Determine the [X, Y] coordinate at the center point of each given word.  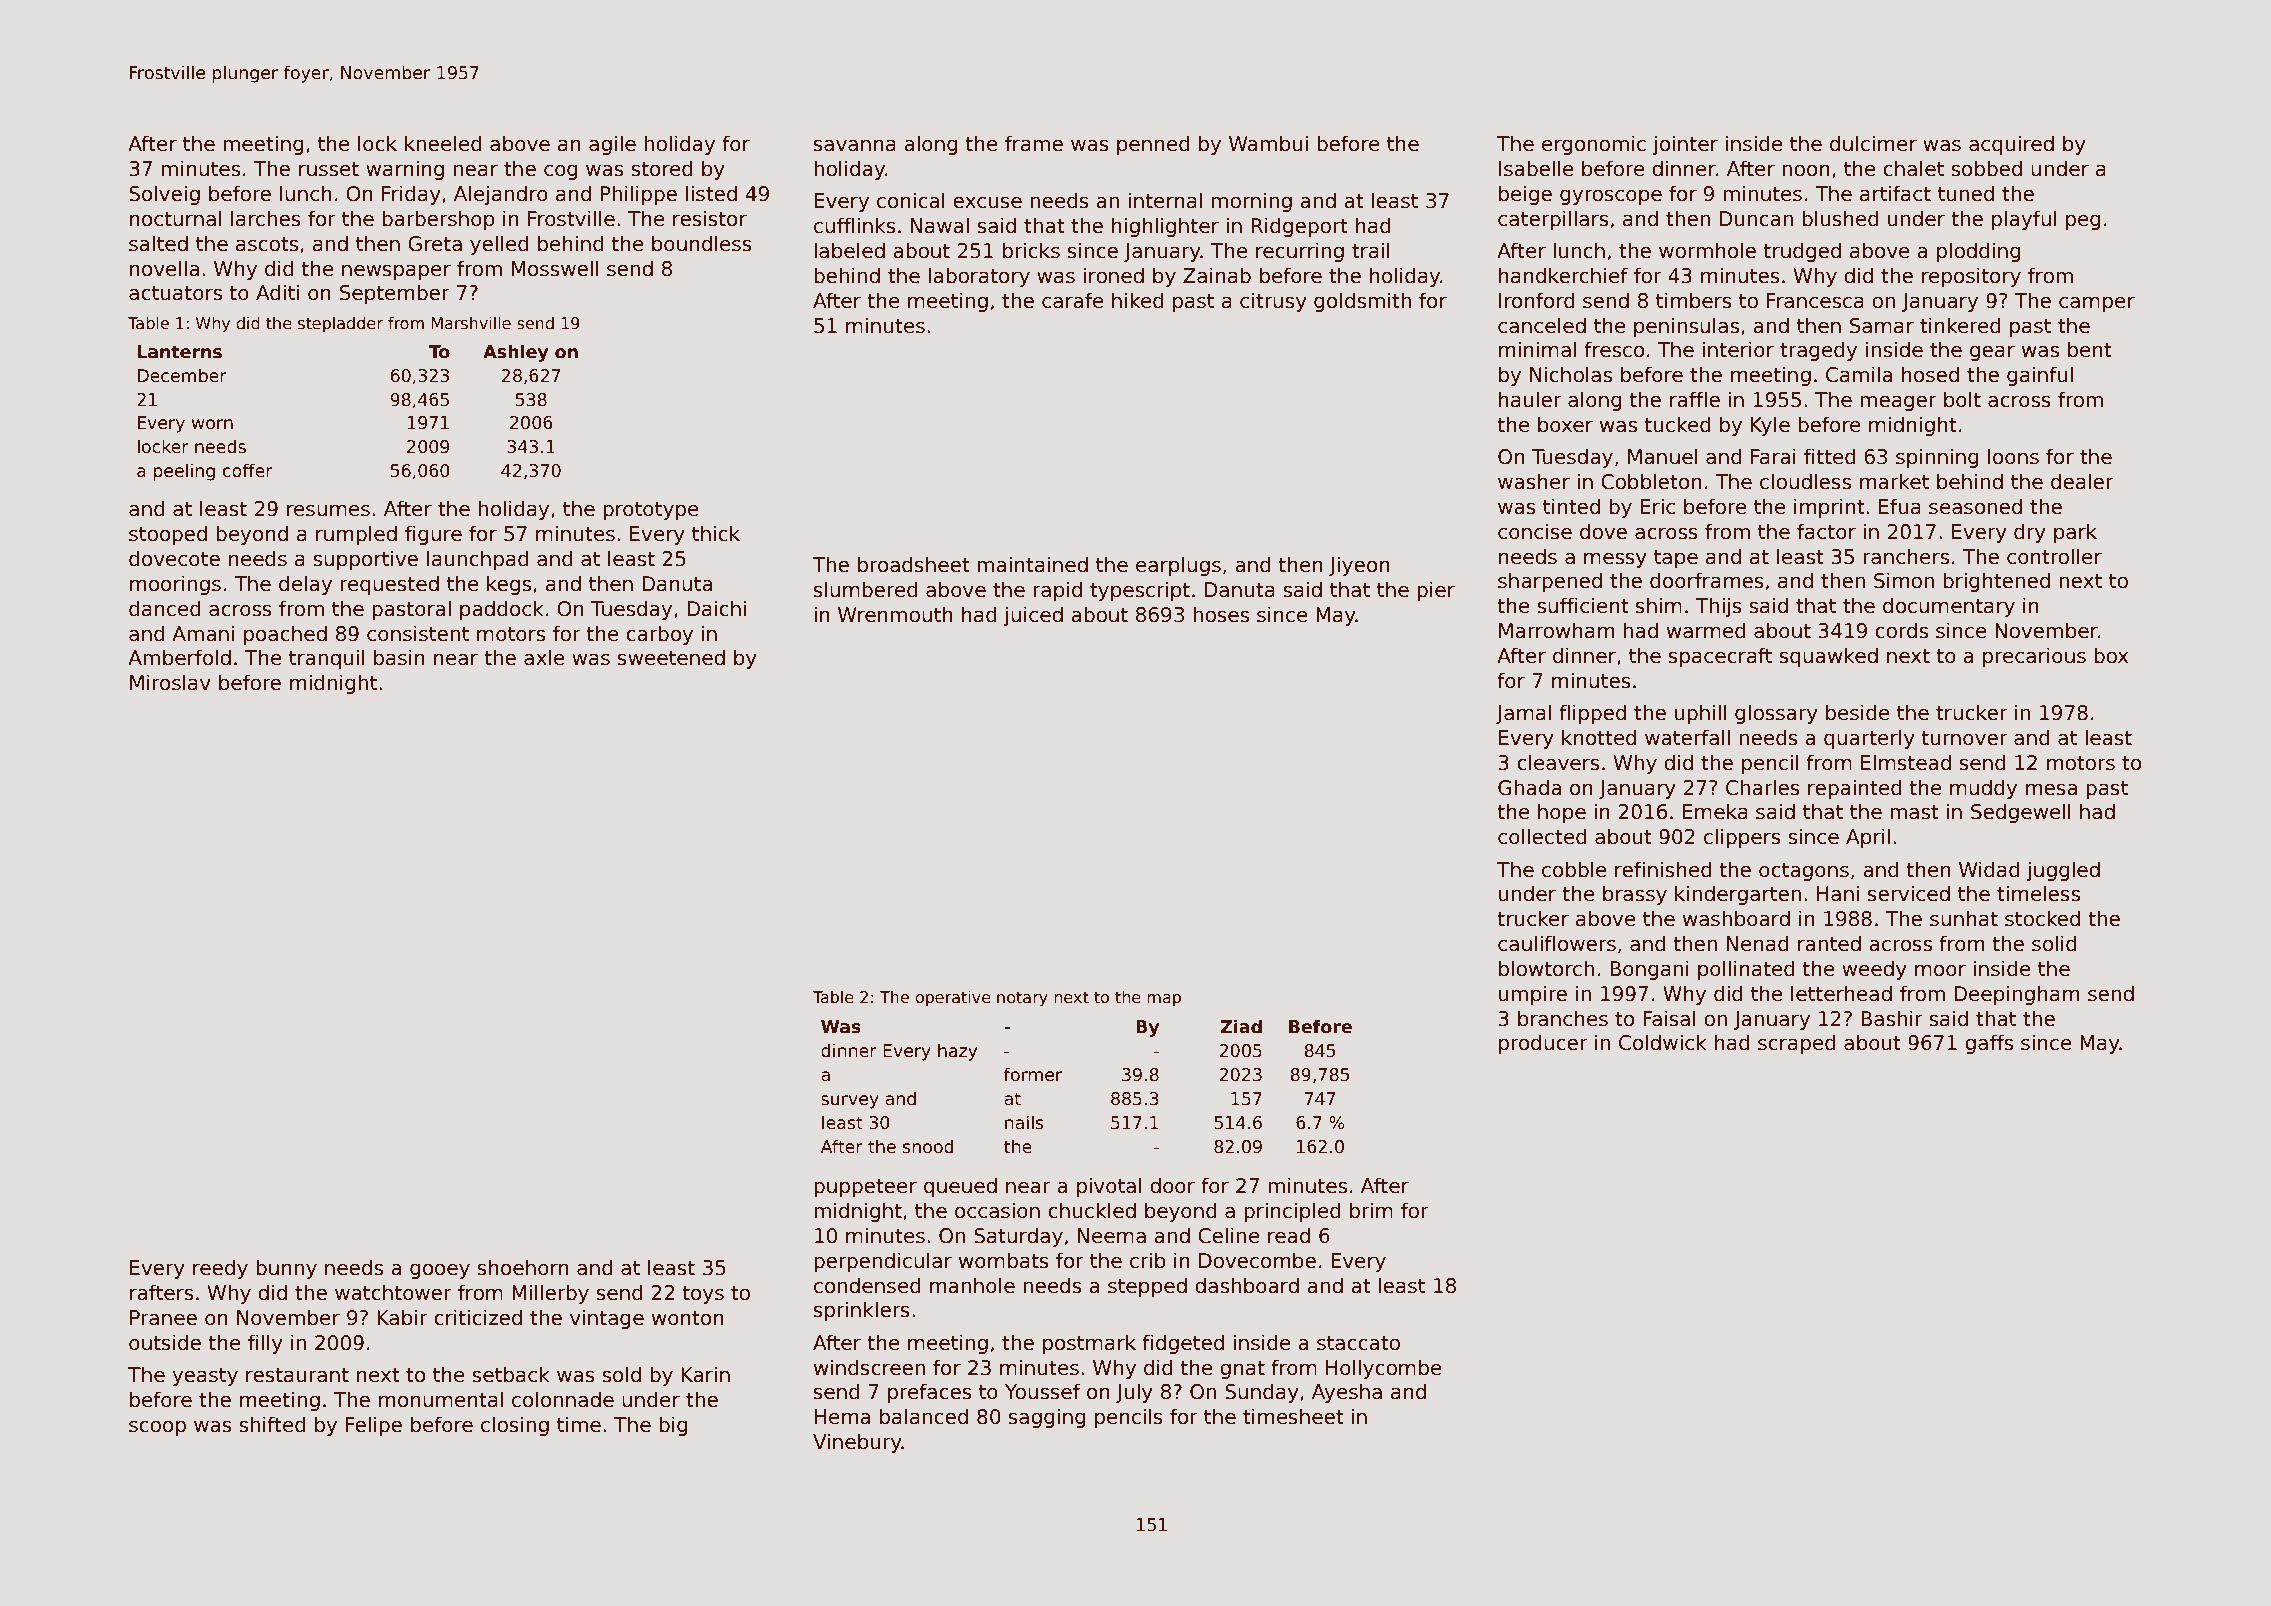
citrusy [1273, 302]
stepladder [340, 324]
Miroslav [170, 682]
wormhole [1707, 250]
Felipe [374, 1426]
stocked [2042, 918]
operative [953, 998]
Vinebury [857, 1443]
